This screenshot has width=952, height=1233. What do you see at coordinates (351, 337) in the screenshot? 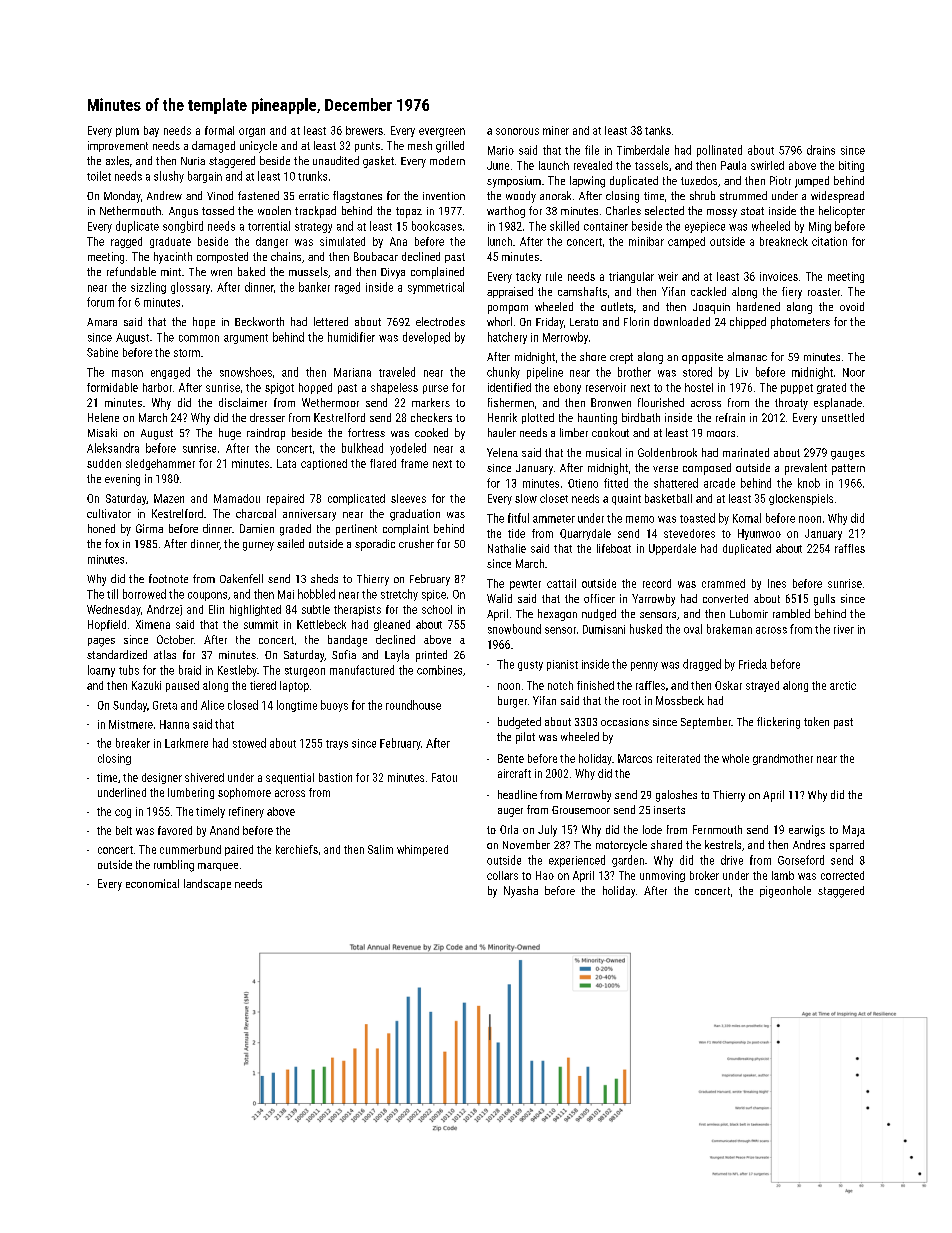
I see `humidifier` at bounding box center [351, 337].
